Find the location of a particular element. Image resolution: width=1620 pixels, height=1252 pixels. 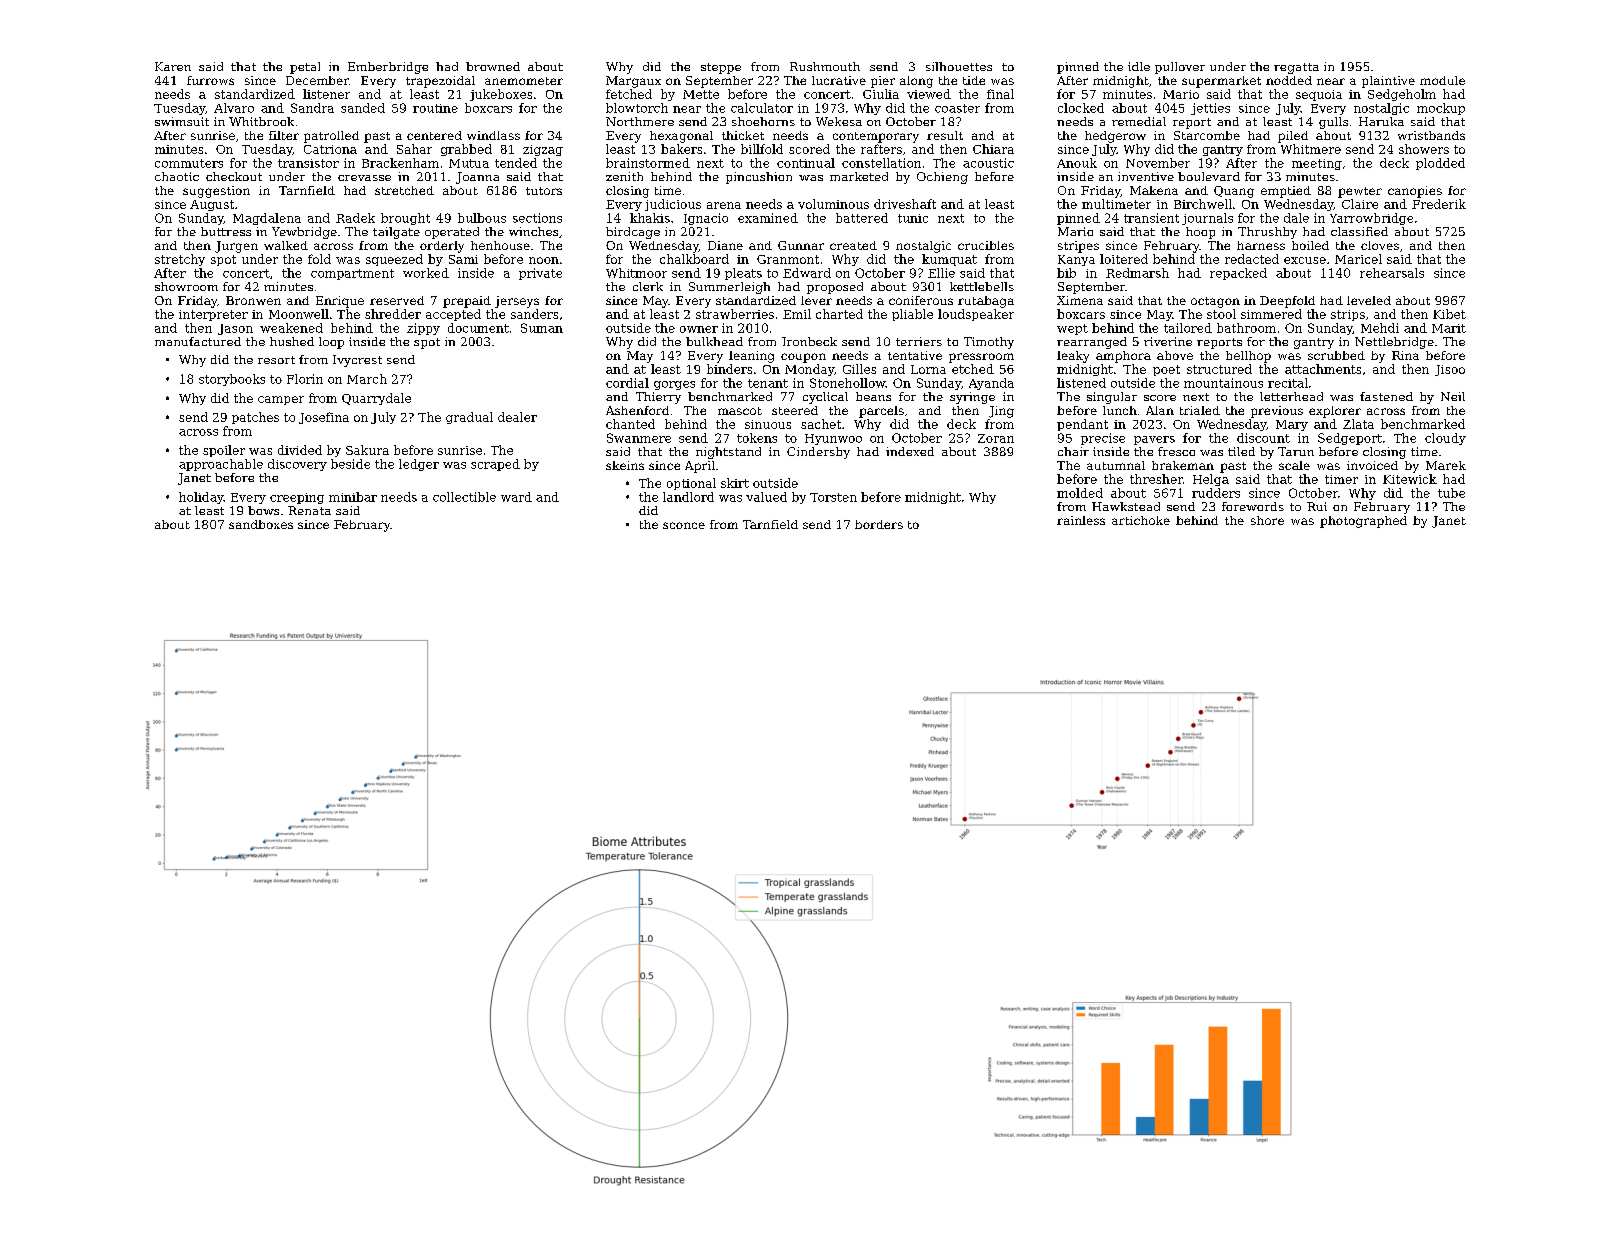

stretchy is located at coordinates (180, 260).
